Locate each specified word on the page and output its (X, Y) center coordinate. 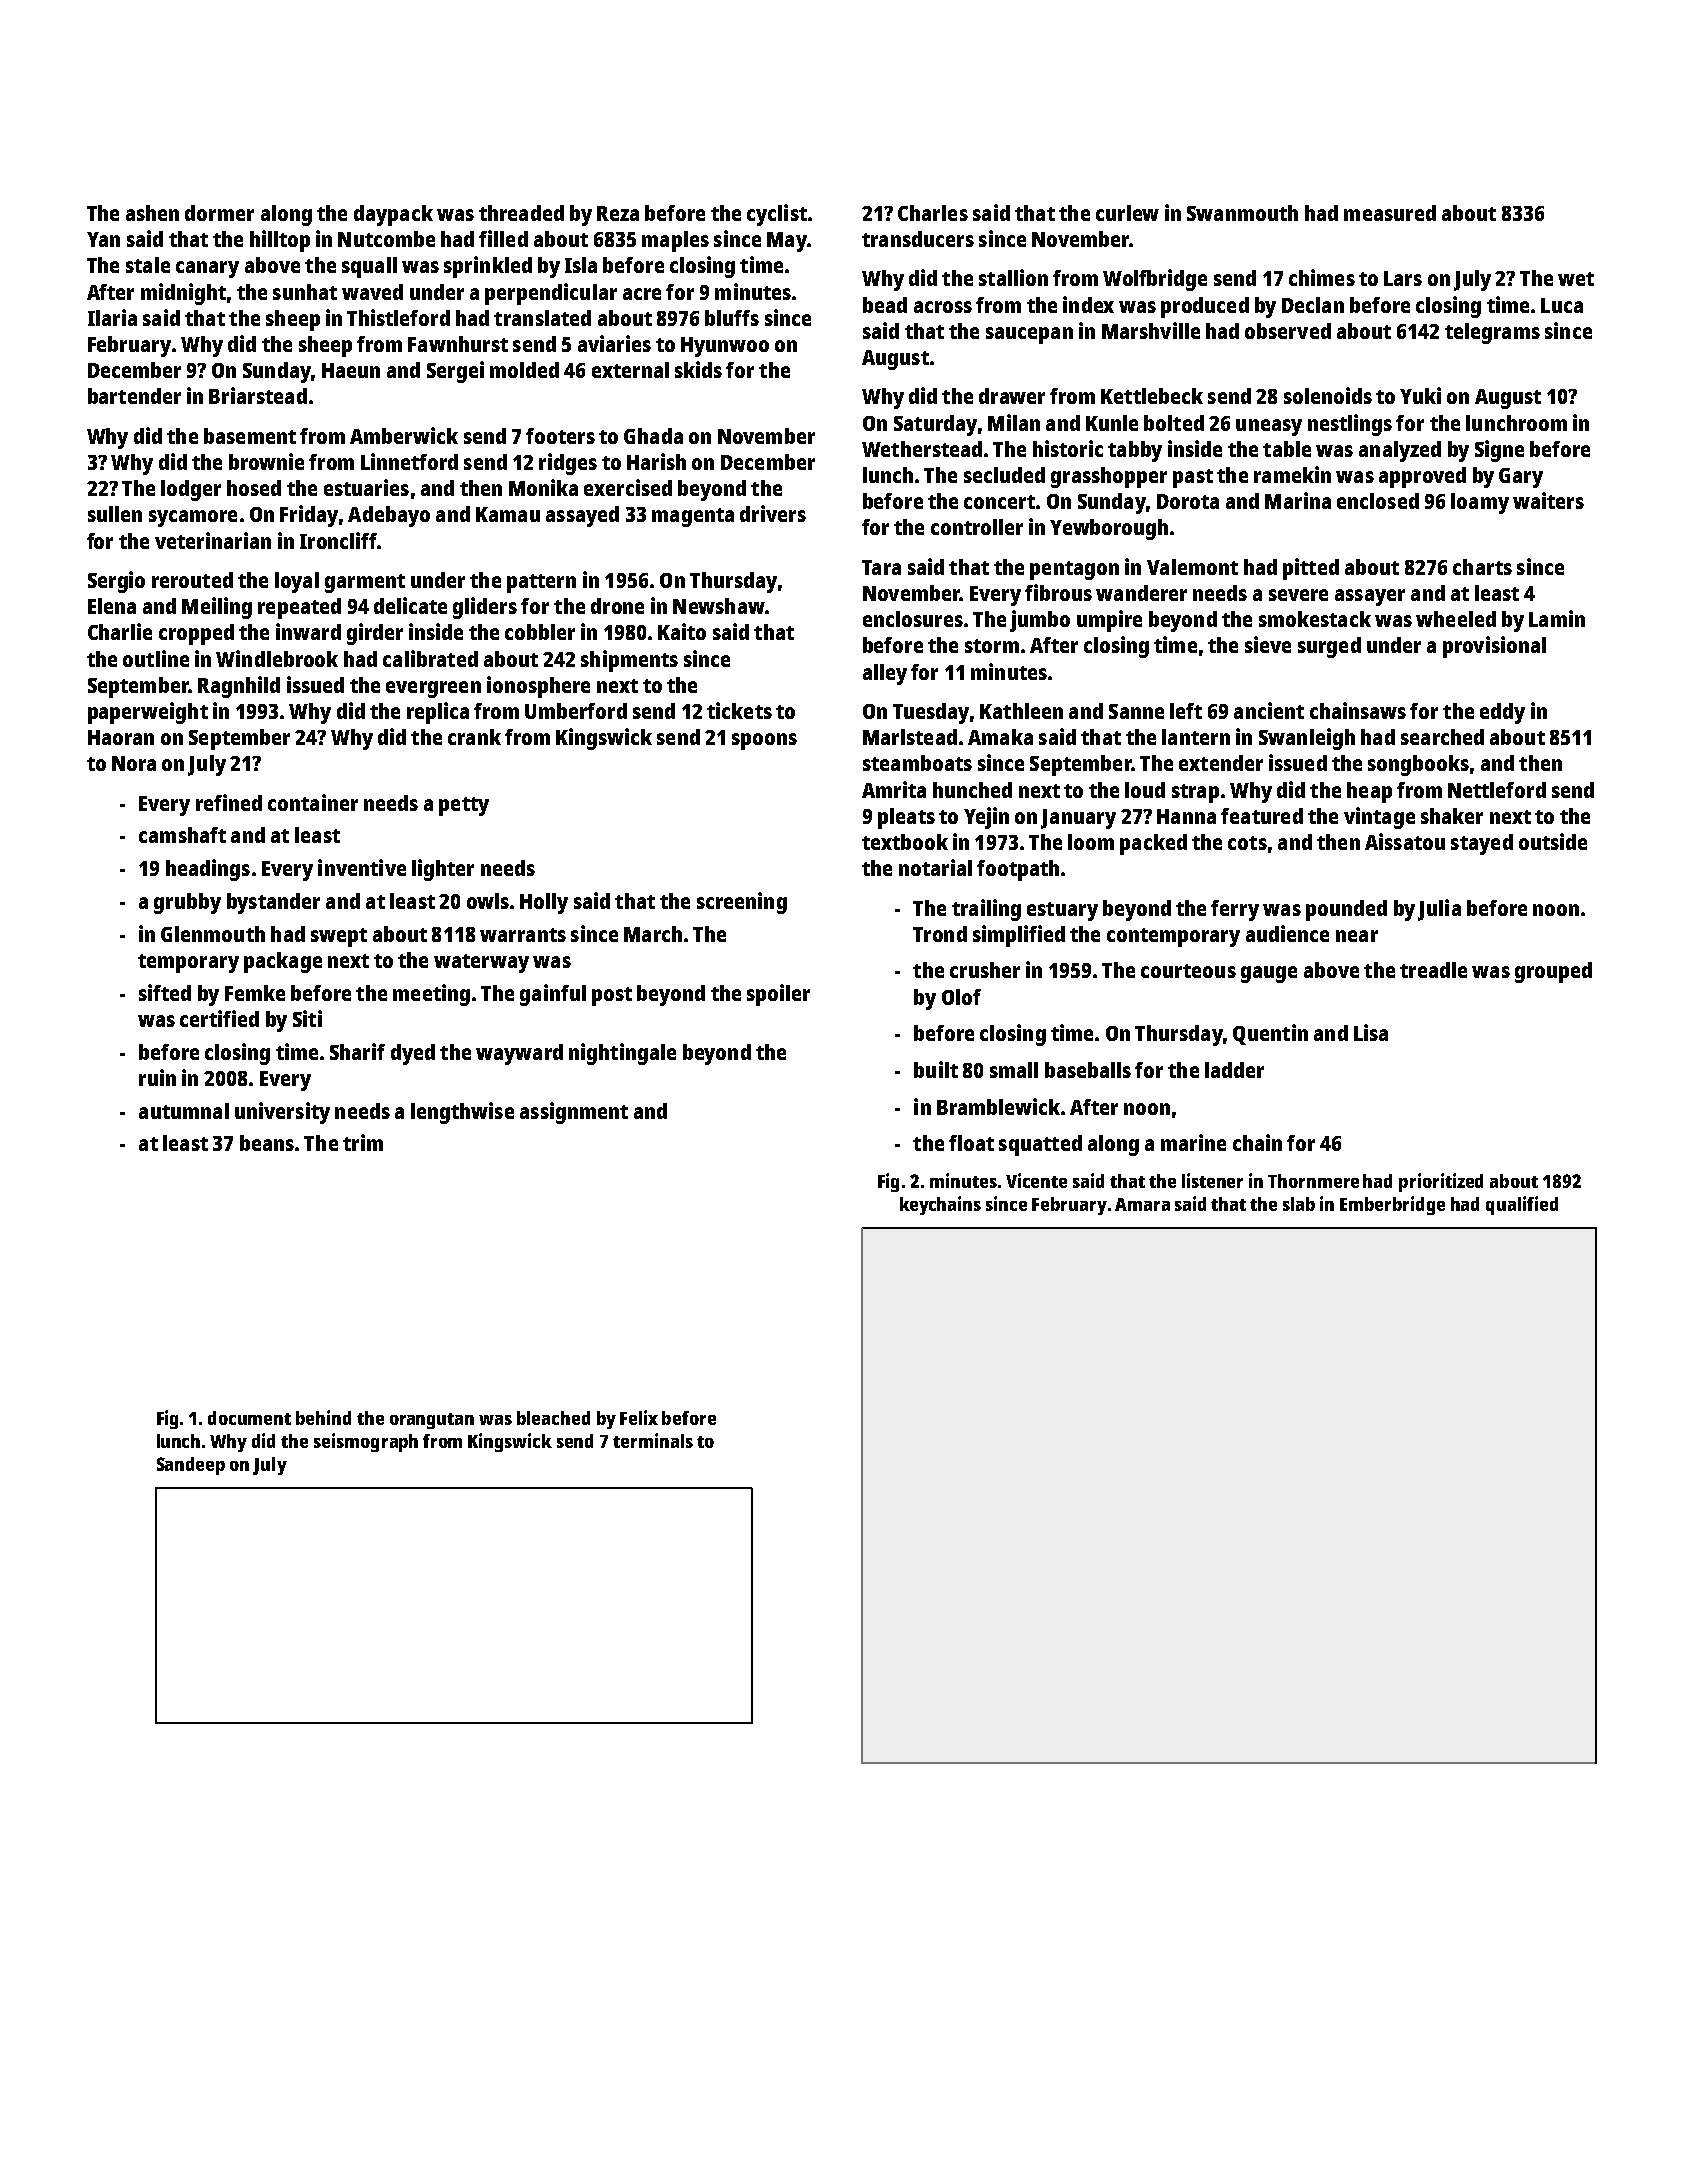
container (313, 802)
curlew (1127, 213)
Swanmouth (1242, 213)
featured (1262, 816)
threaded (521, 213)
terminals (653, 1440)
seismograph (366, 1442)
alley (885, 674)
